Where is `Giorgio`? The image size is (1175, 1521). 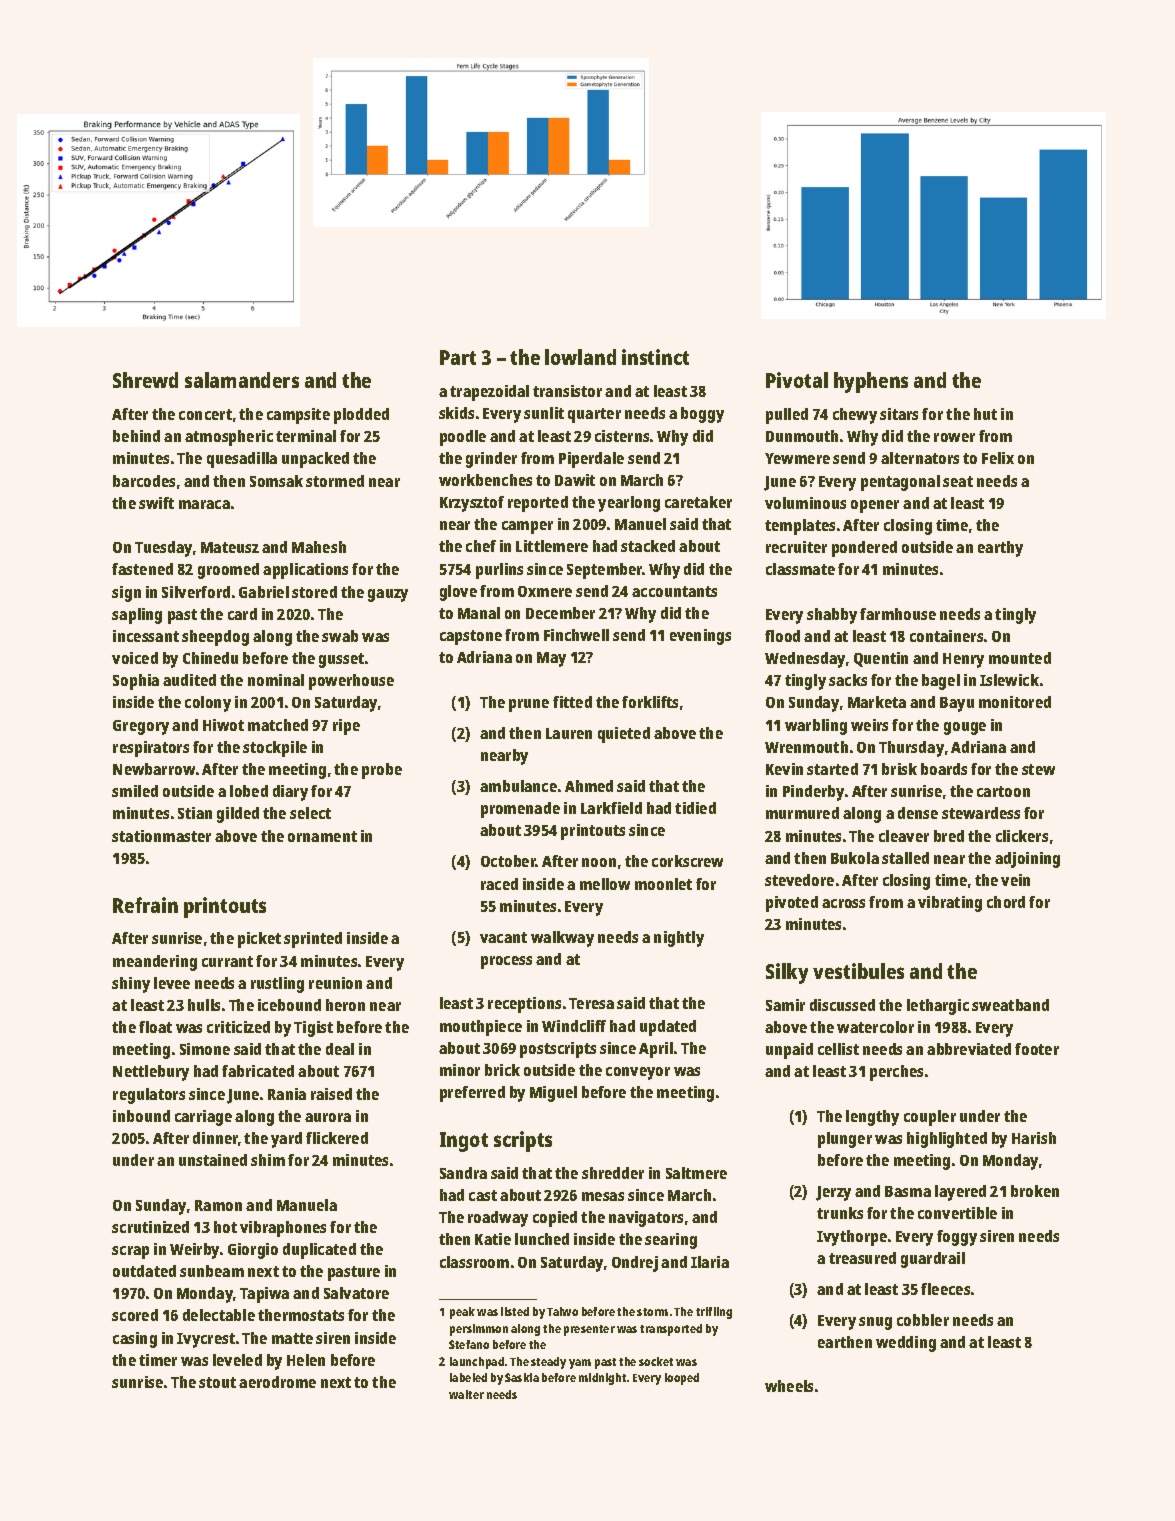 Giorgio is located at coordinates (253, 1251).
